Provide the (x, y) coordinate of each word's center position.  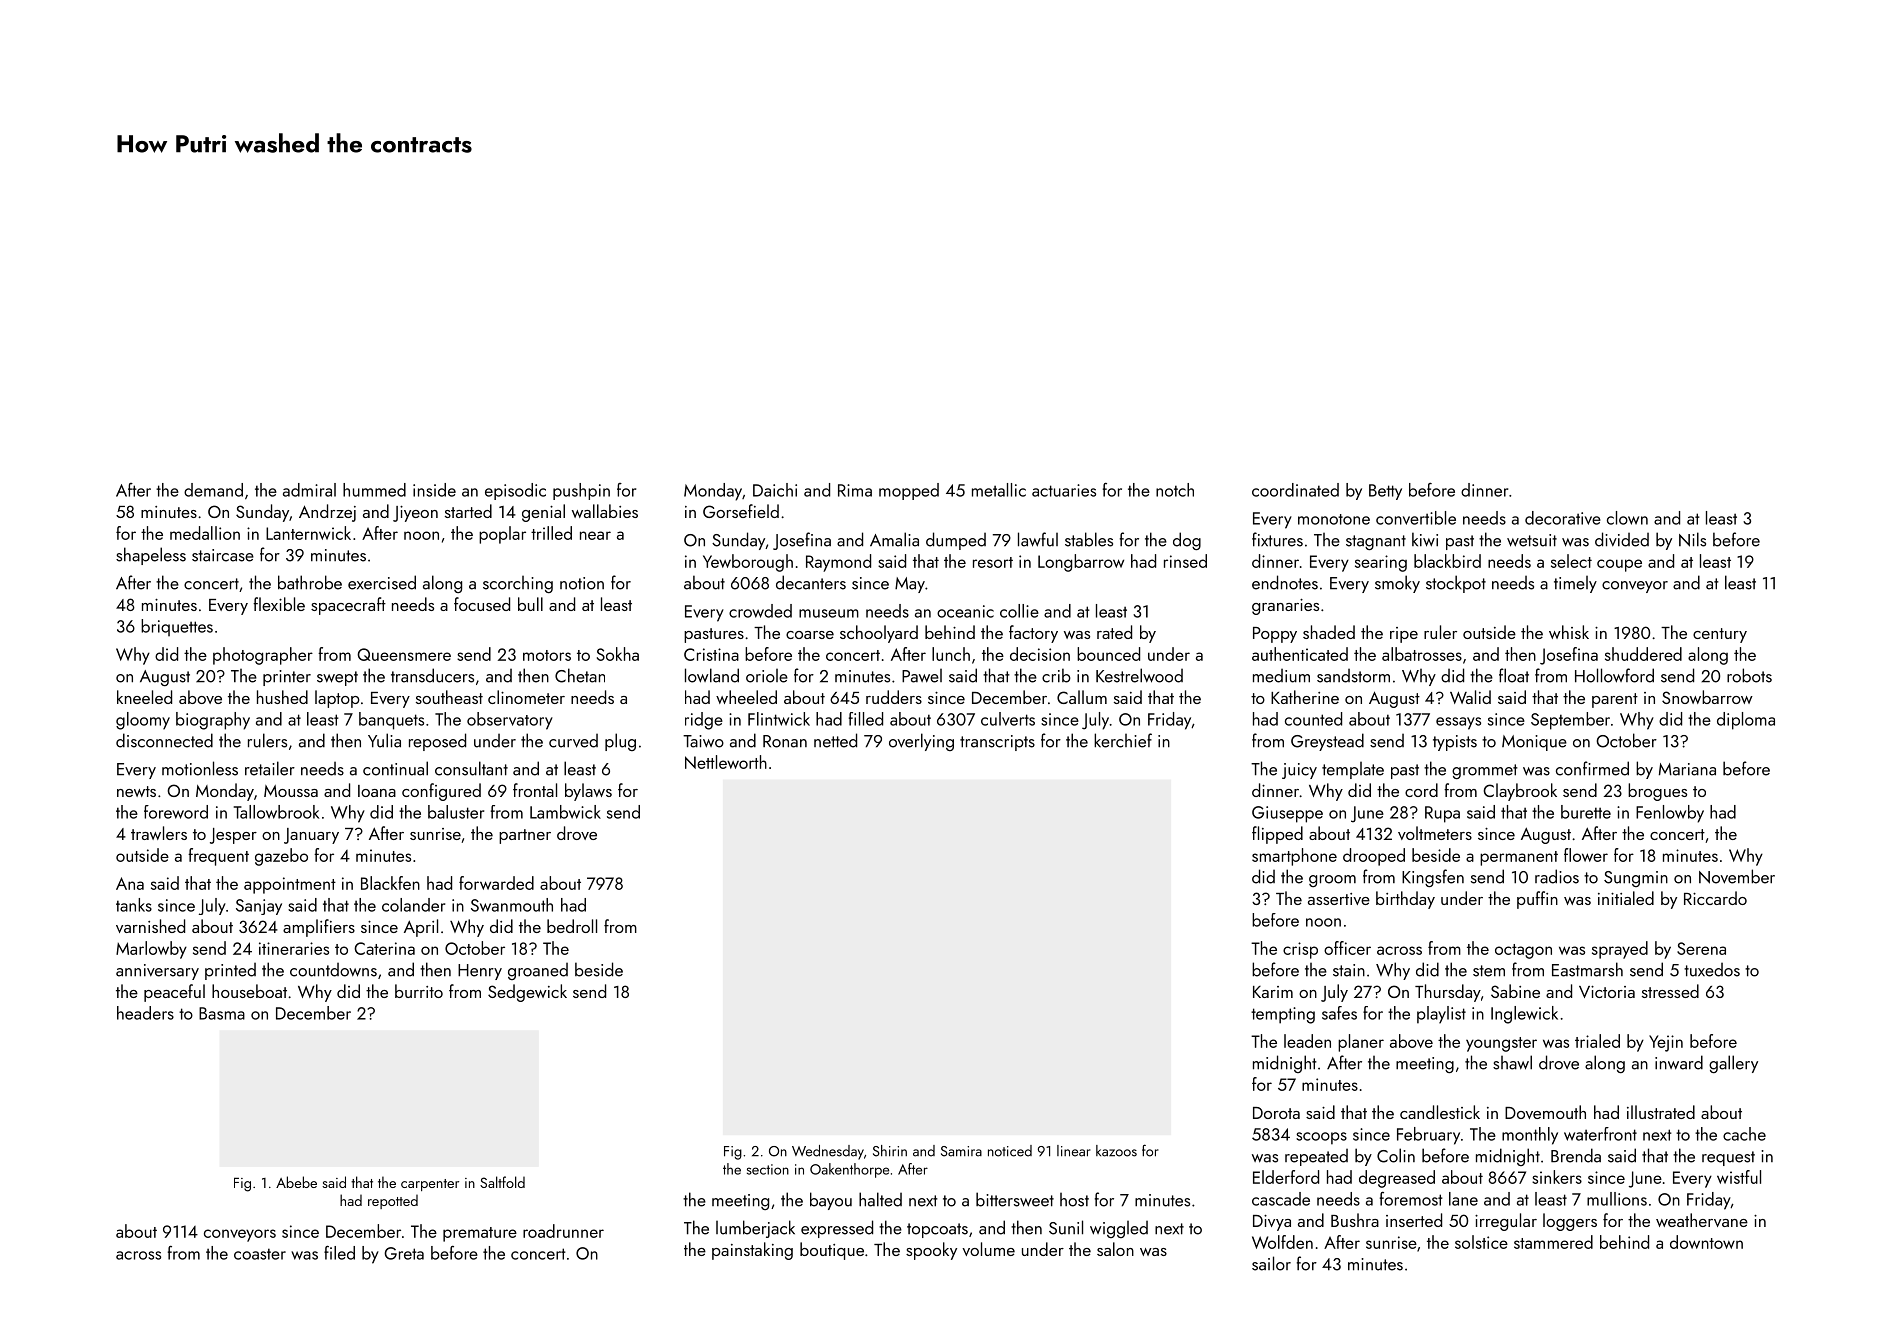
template (1353, 770)
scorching (518, 584)
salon (1115, 1249)
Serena (1701, 948)
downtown (1706, 1242)
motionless (200, 768)
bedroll (572, 926)
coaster (260, 1254)
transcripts (997, 743)
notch (1175, 490)
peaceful (174, 993)
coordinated (1295, 490)
